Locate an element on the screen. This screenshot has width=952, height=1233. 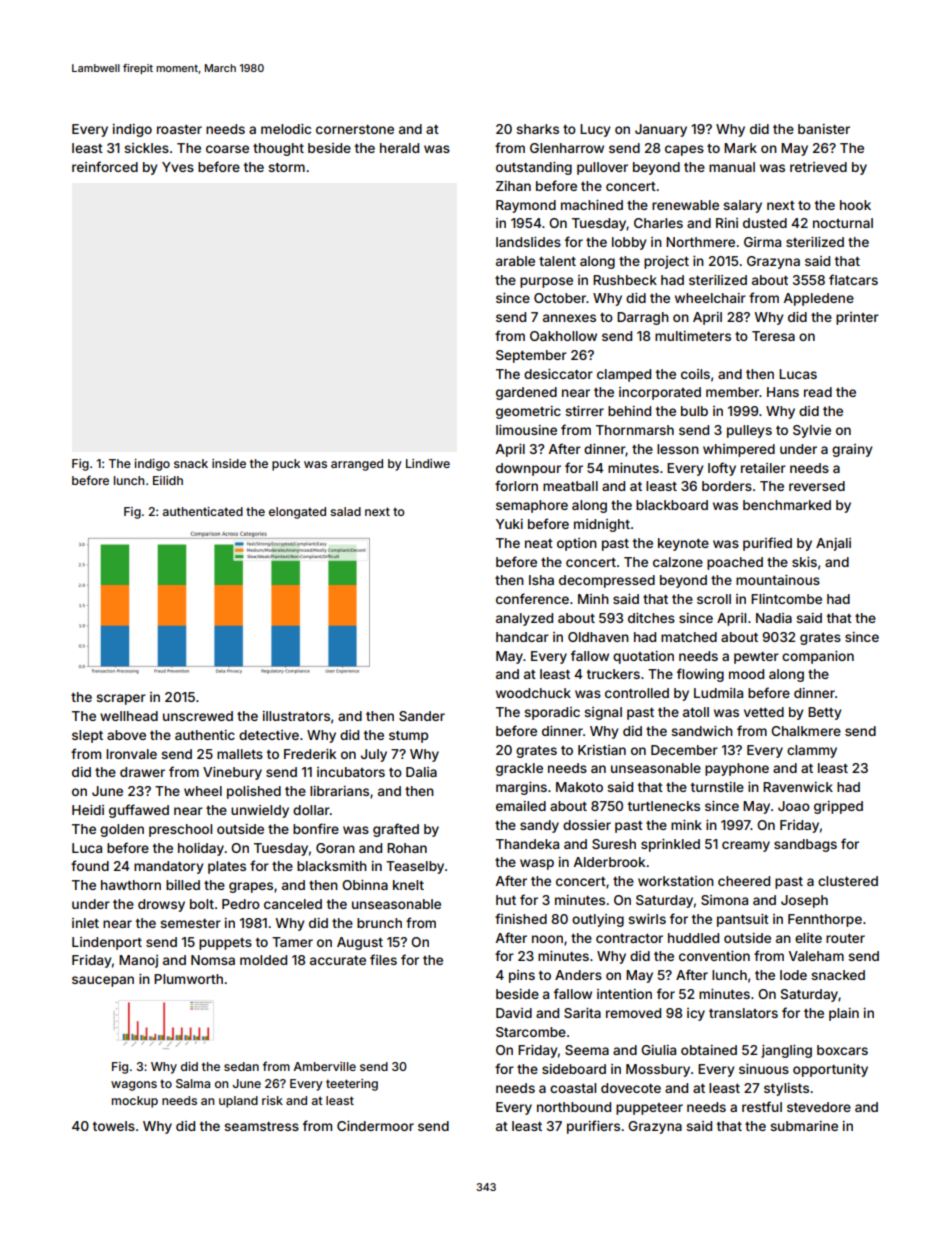
limousine is located at coordinates (526, 430).
